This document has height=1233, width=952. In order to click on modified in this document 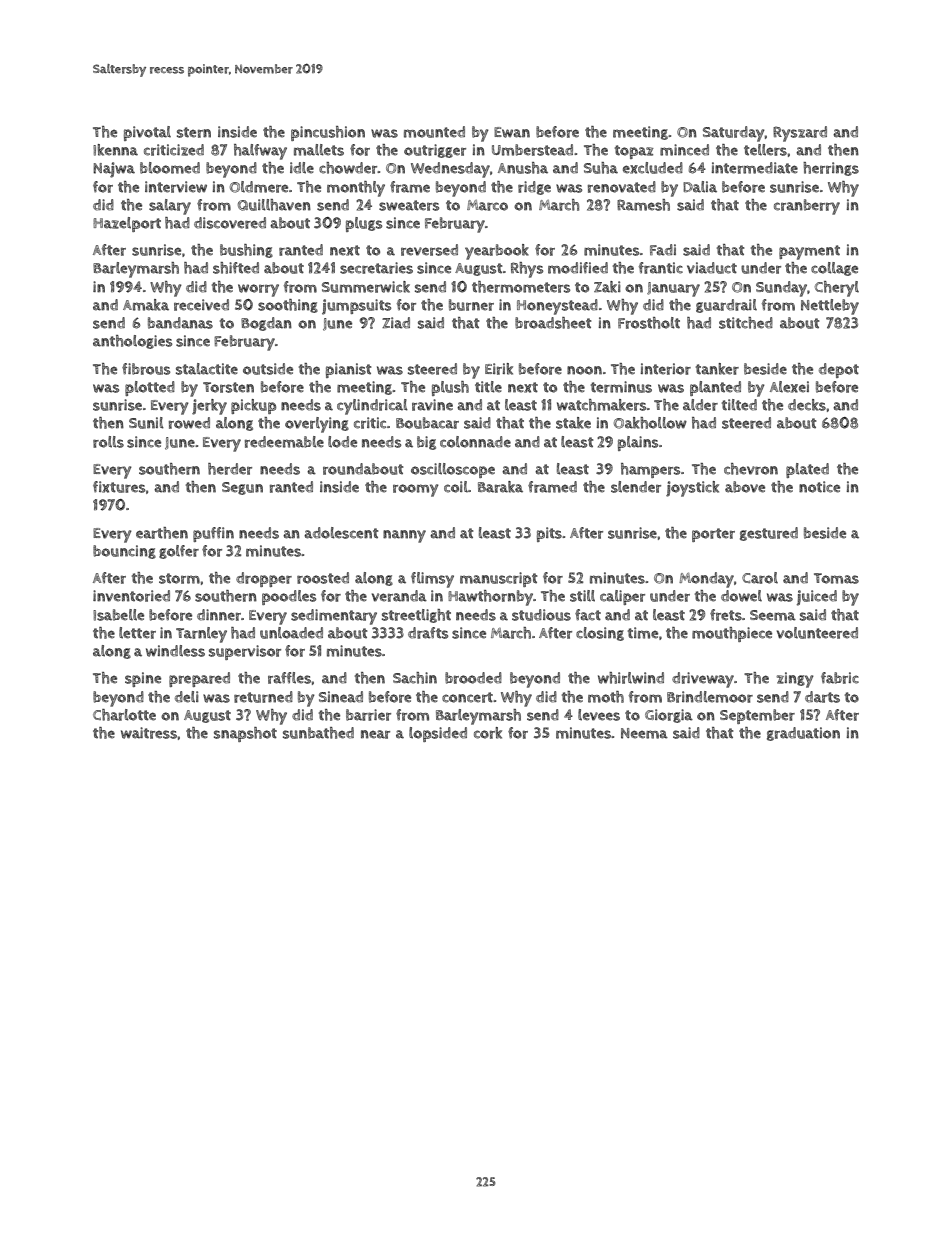, I will do `click(578, 268)`.
